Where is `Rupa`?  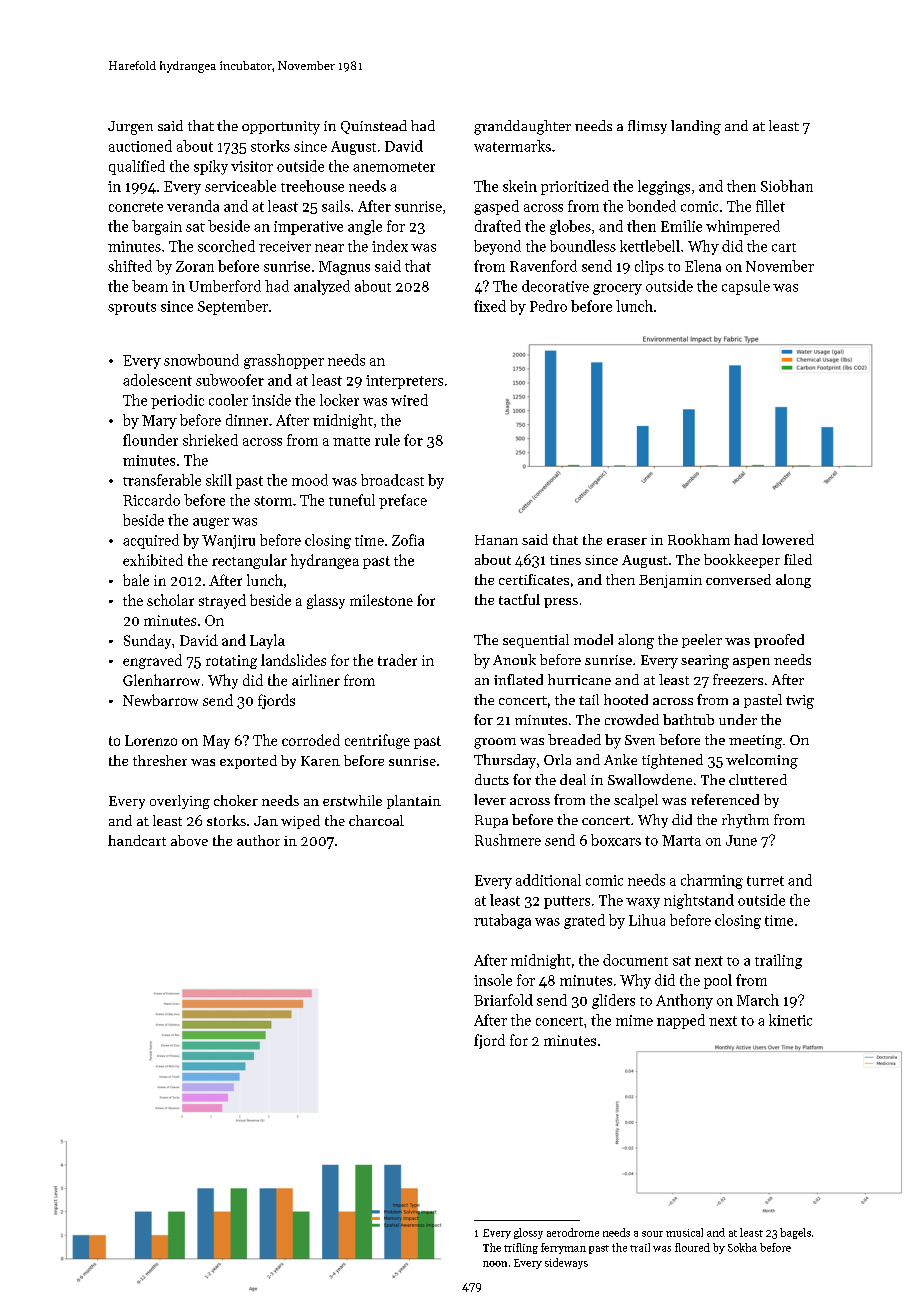 Rupa is located at coordinates (491, 821).
